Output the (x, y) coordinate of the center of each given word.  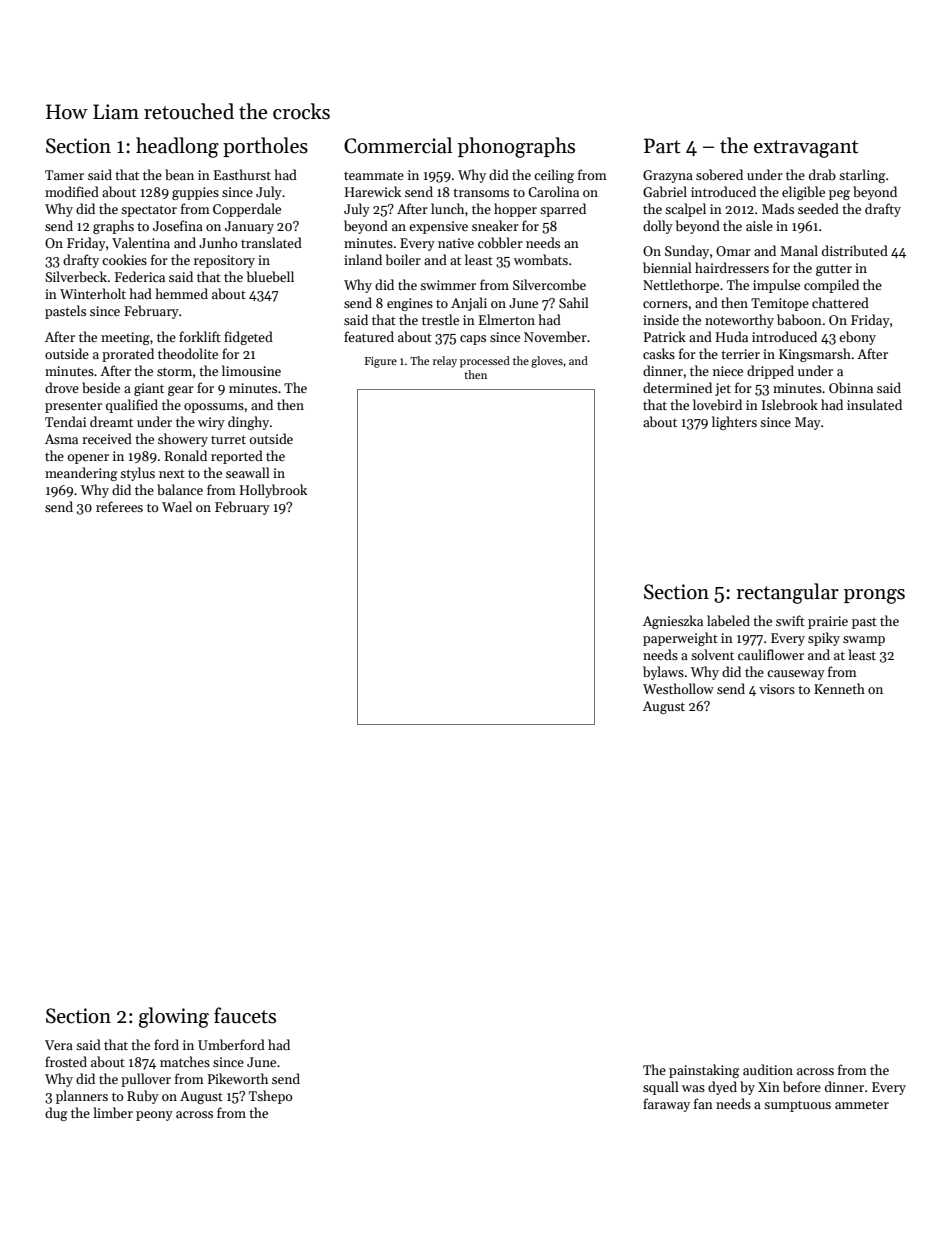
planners (82, 1097)
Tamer (64, 175)
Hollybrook (273, 491)
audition (768, 1069)
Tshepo (270, 1097)
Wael (177, 506)
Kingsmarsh (815, 355)
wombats (541, 259)
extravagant (806, 149)
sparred (563, 210)
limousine (251, 370)
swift (790, 620)
